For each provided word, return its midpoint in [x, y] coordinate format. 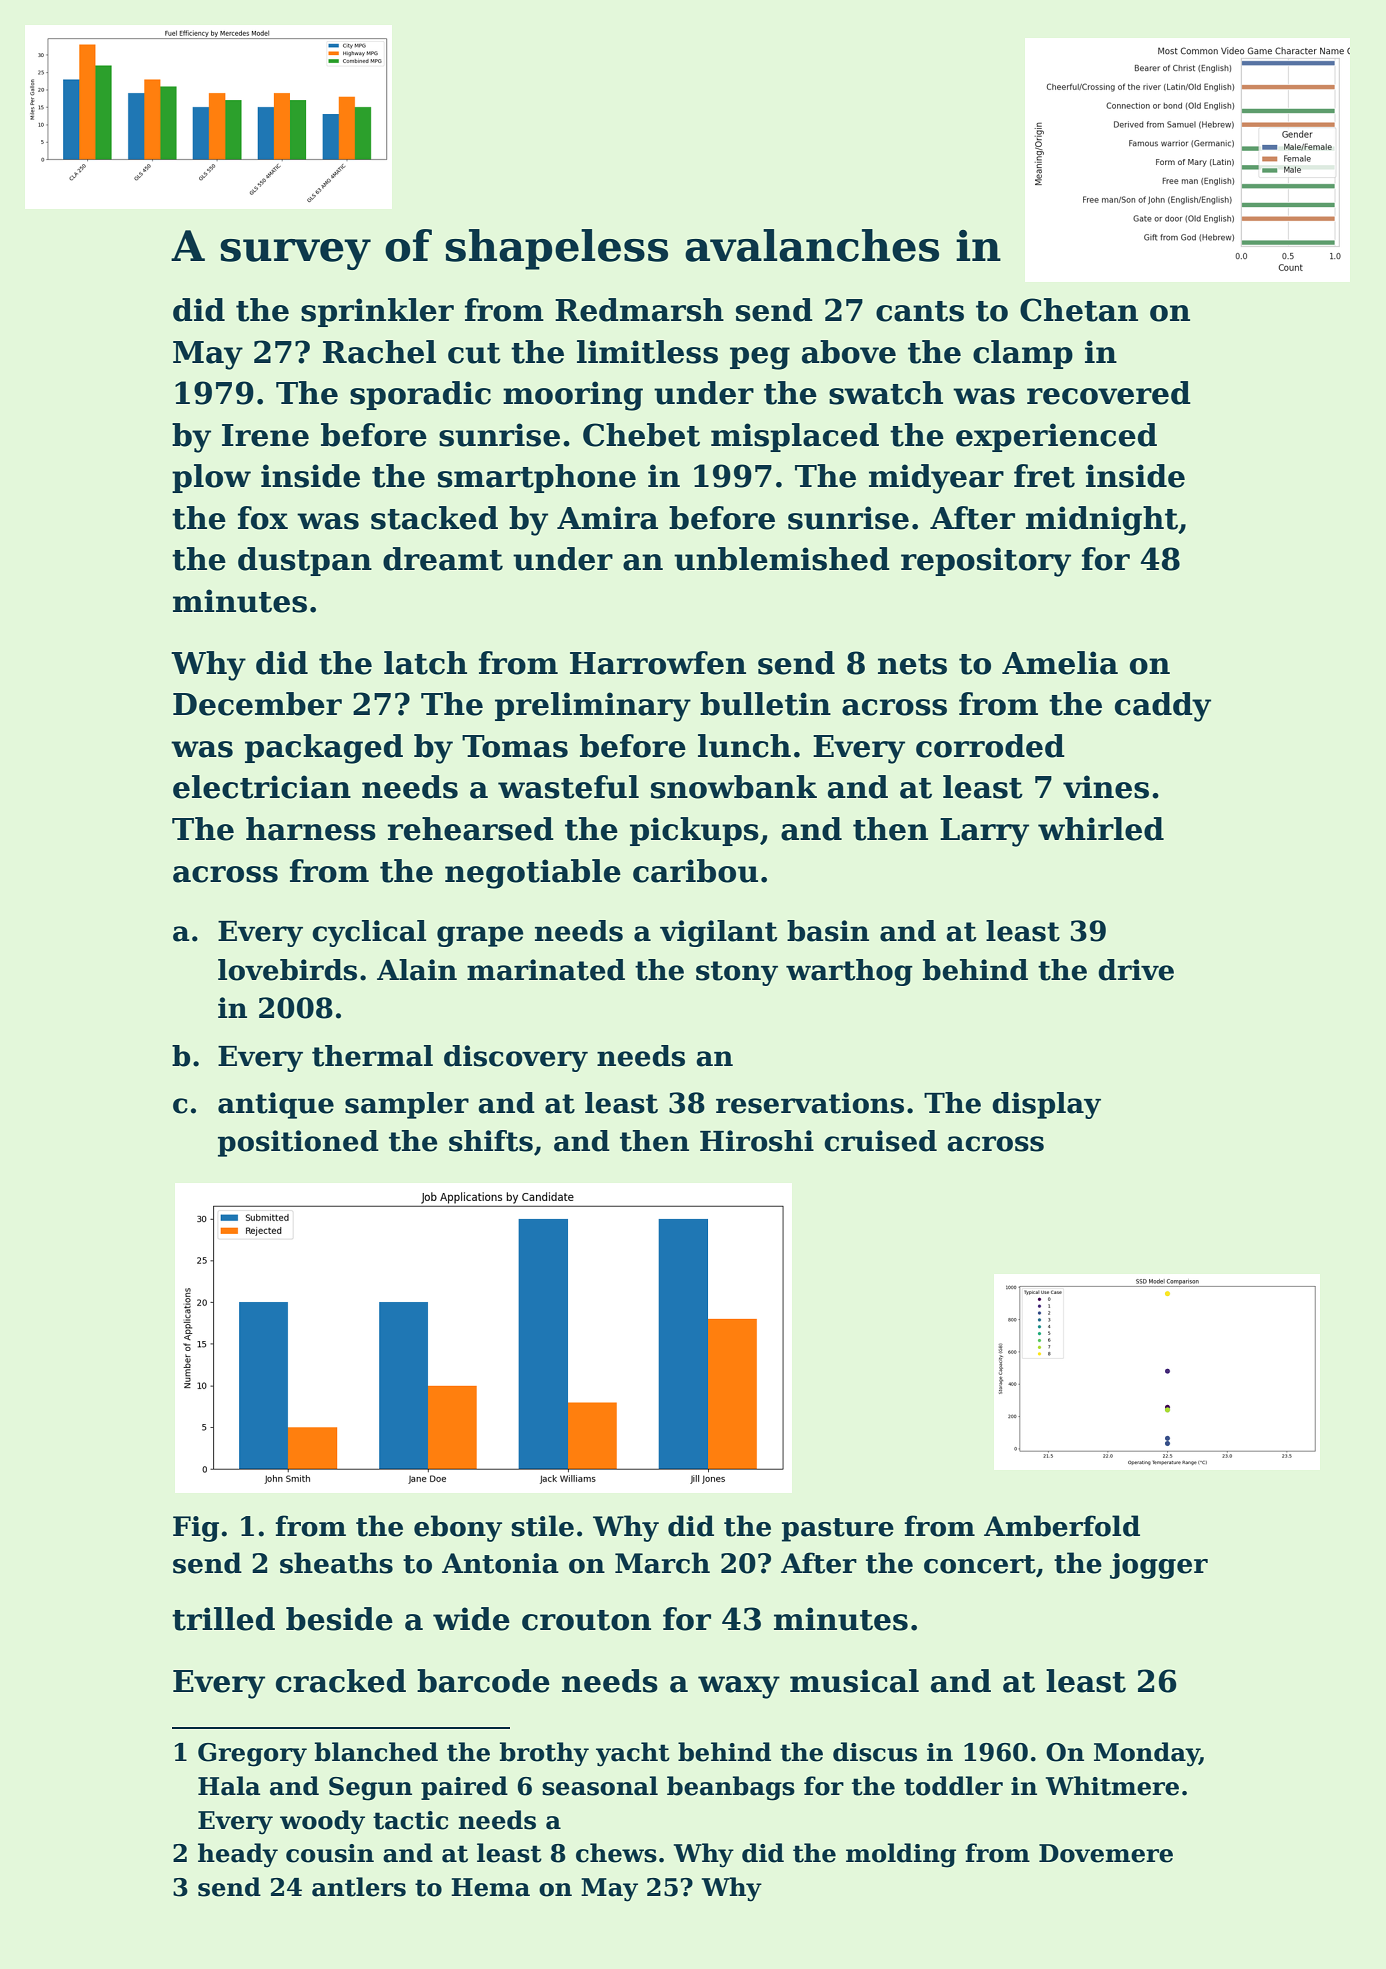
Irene [265, 435]
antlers [359, 1887]
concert [980, 1564]
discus [875, 1752]
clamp [1023, 354]
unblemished [782, 559]
